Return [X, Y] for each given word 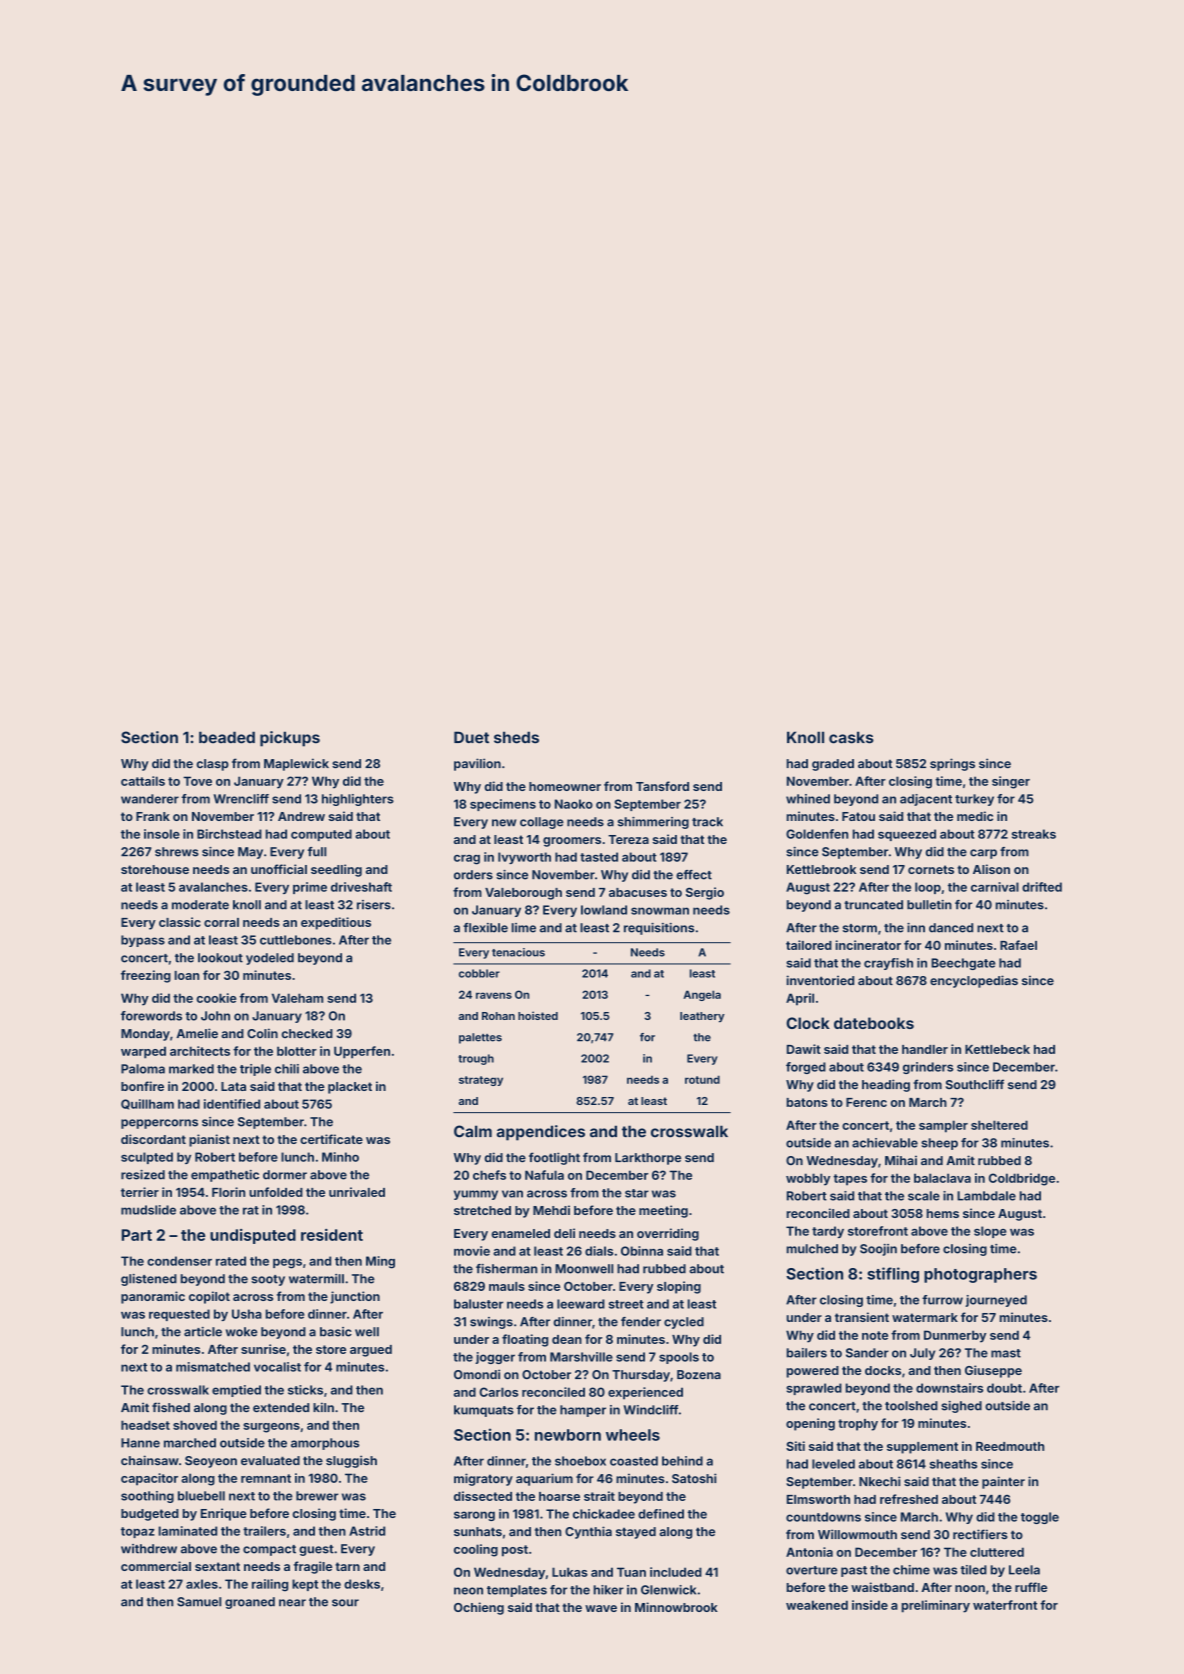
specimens [503, 805]
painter [1003, 1482]
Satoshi [694, 1478]
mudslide [148, 1210]
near [292, 1603]
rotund [702, 1079]
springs [952, 764]
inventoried [820, 980]
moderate [200, 905]
